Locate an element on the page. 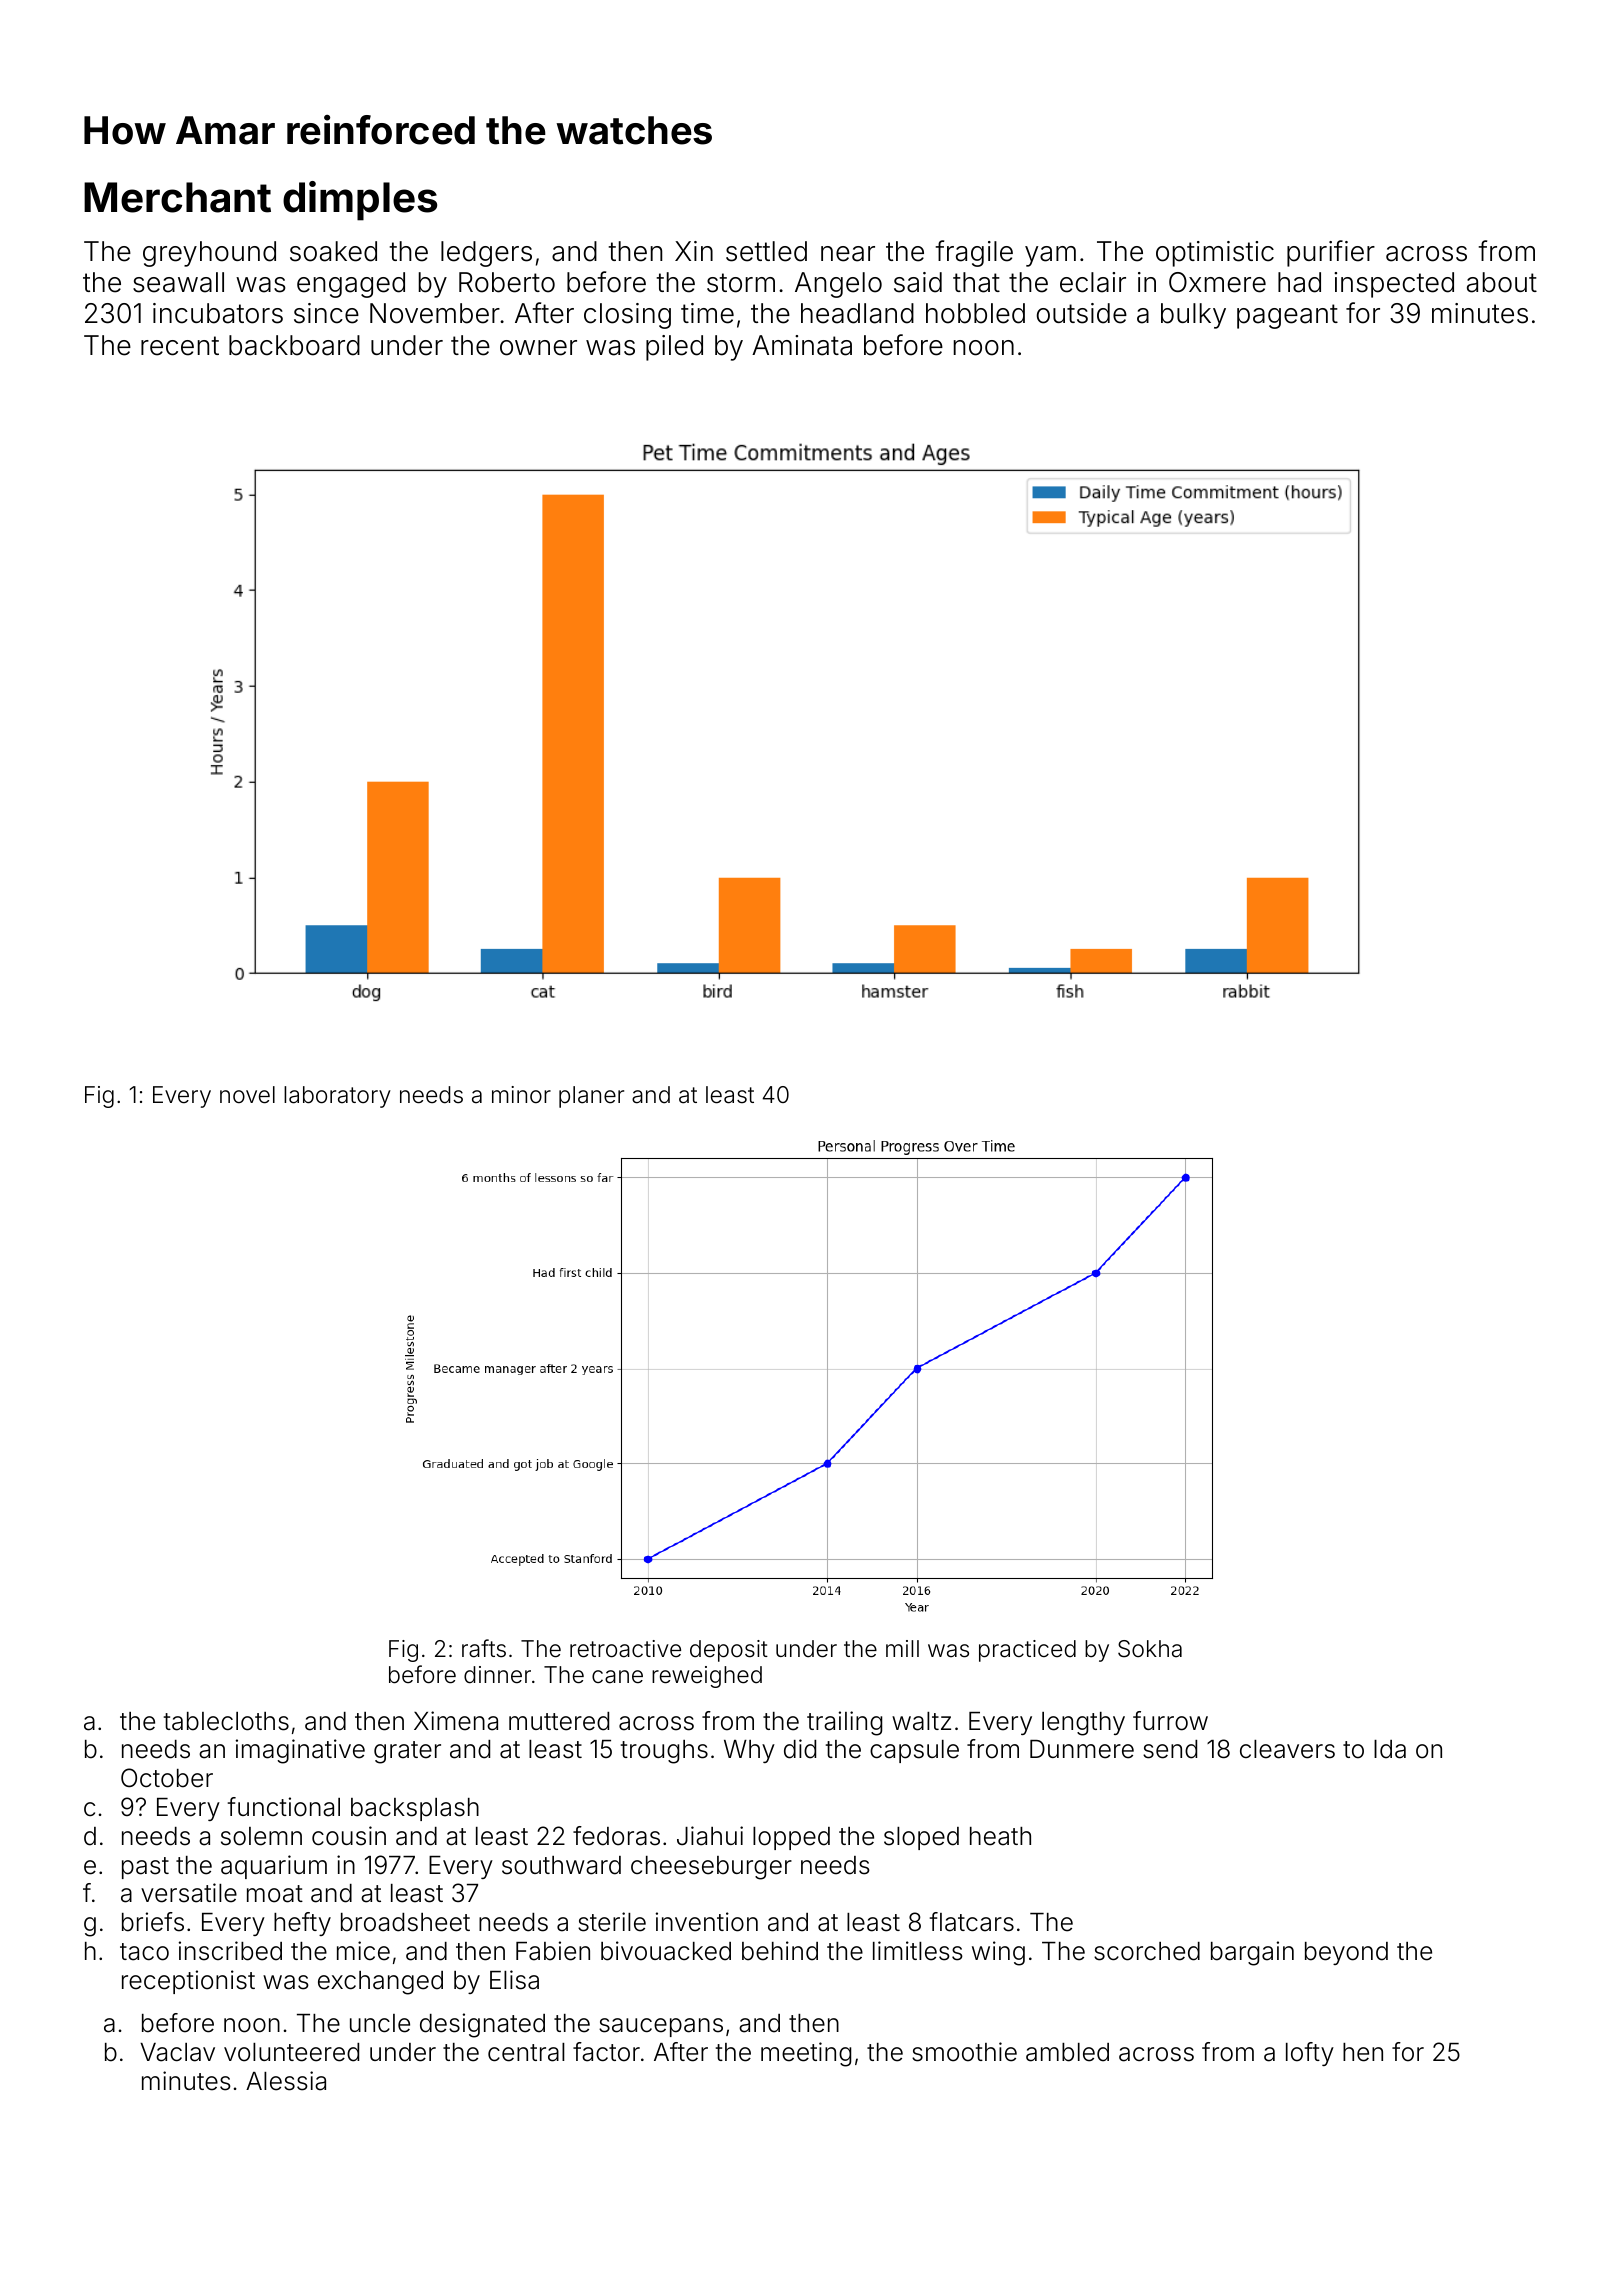 This page has width=1620, height=2292. Merchant is located at coordinates (177, 197).
